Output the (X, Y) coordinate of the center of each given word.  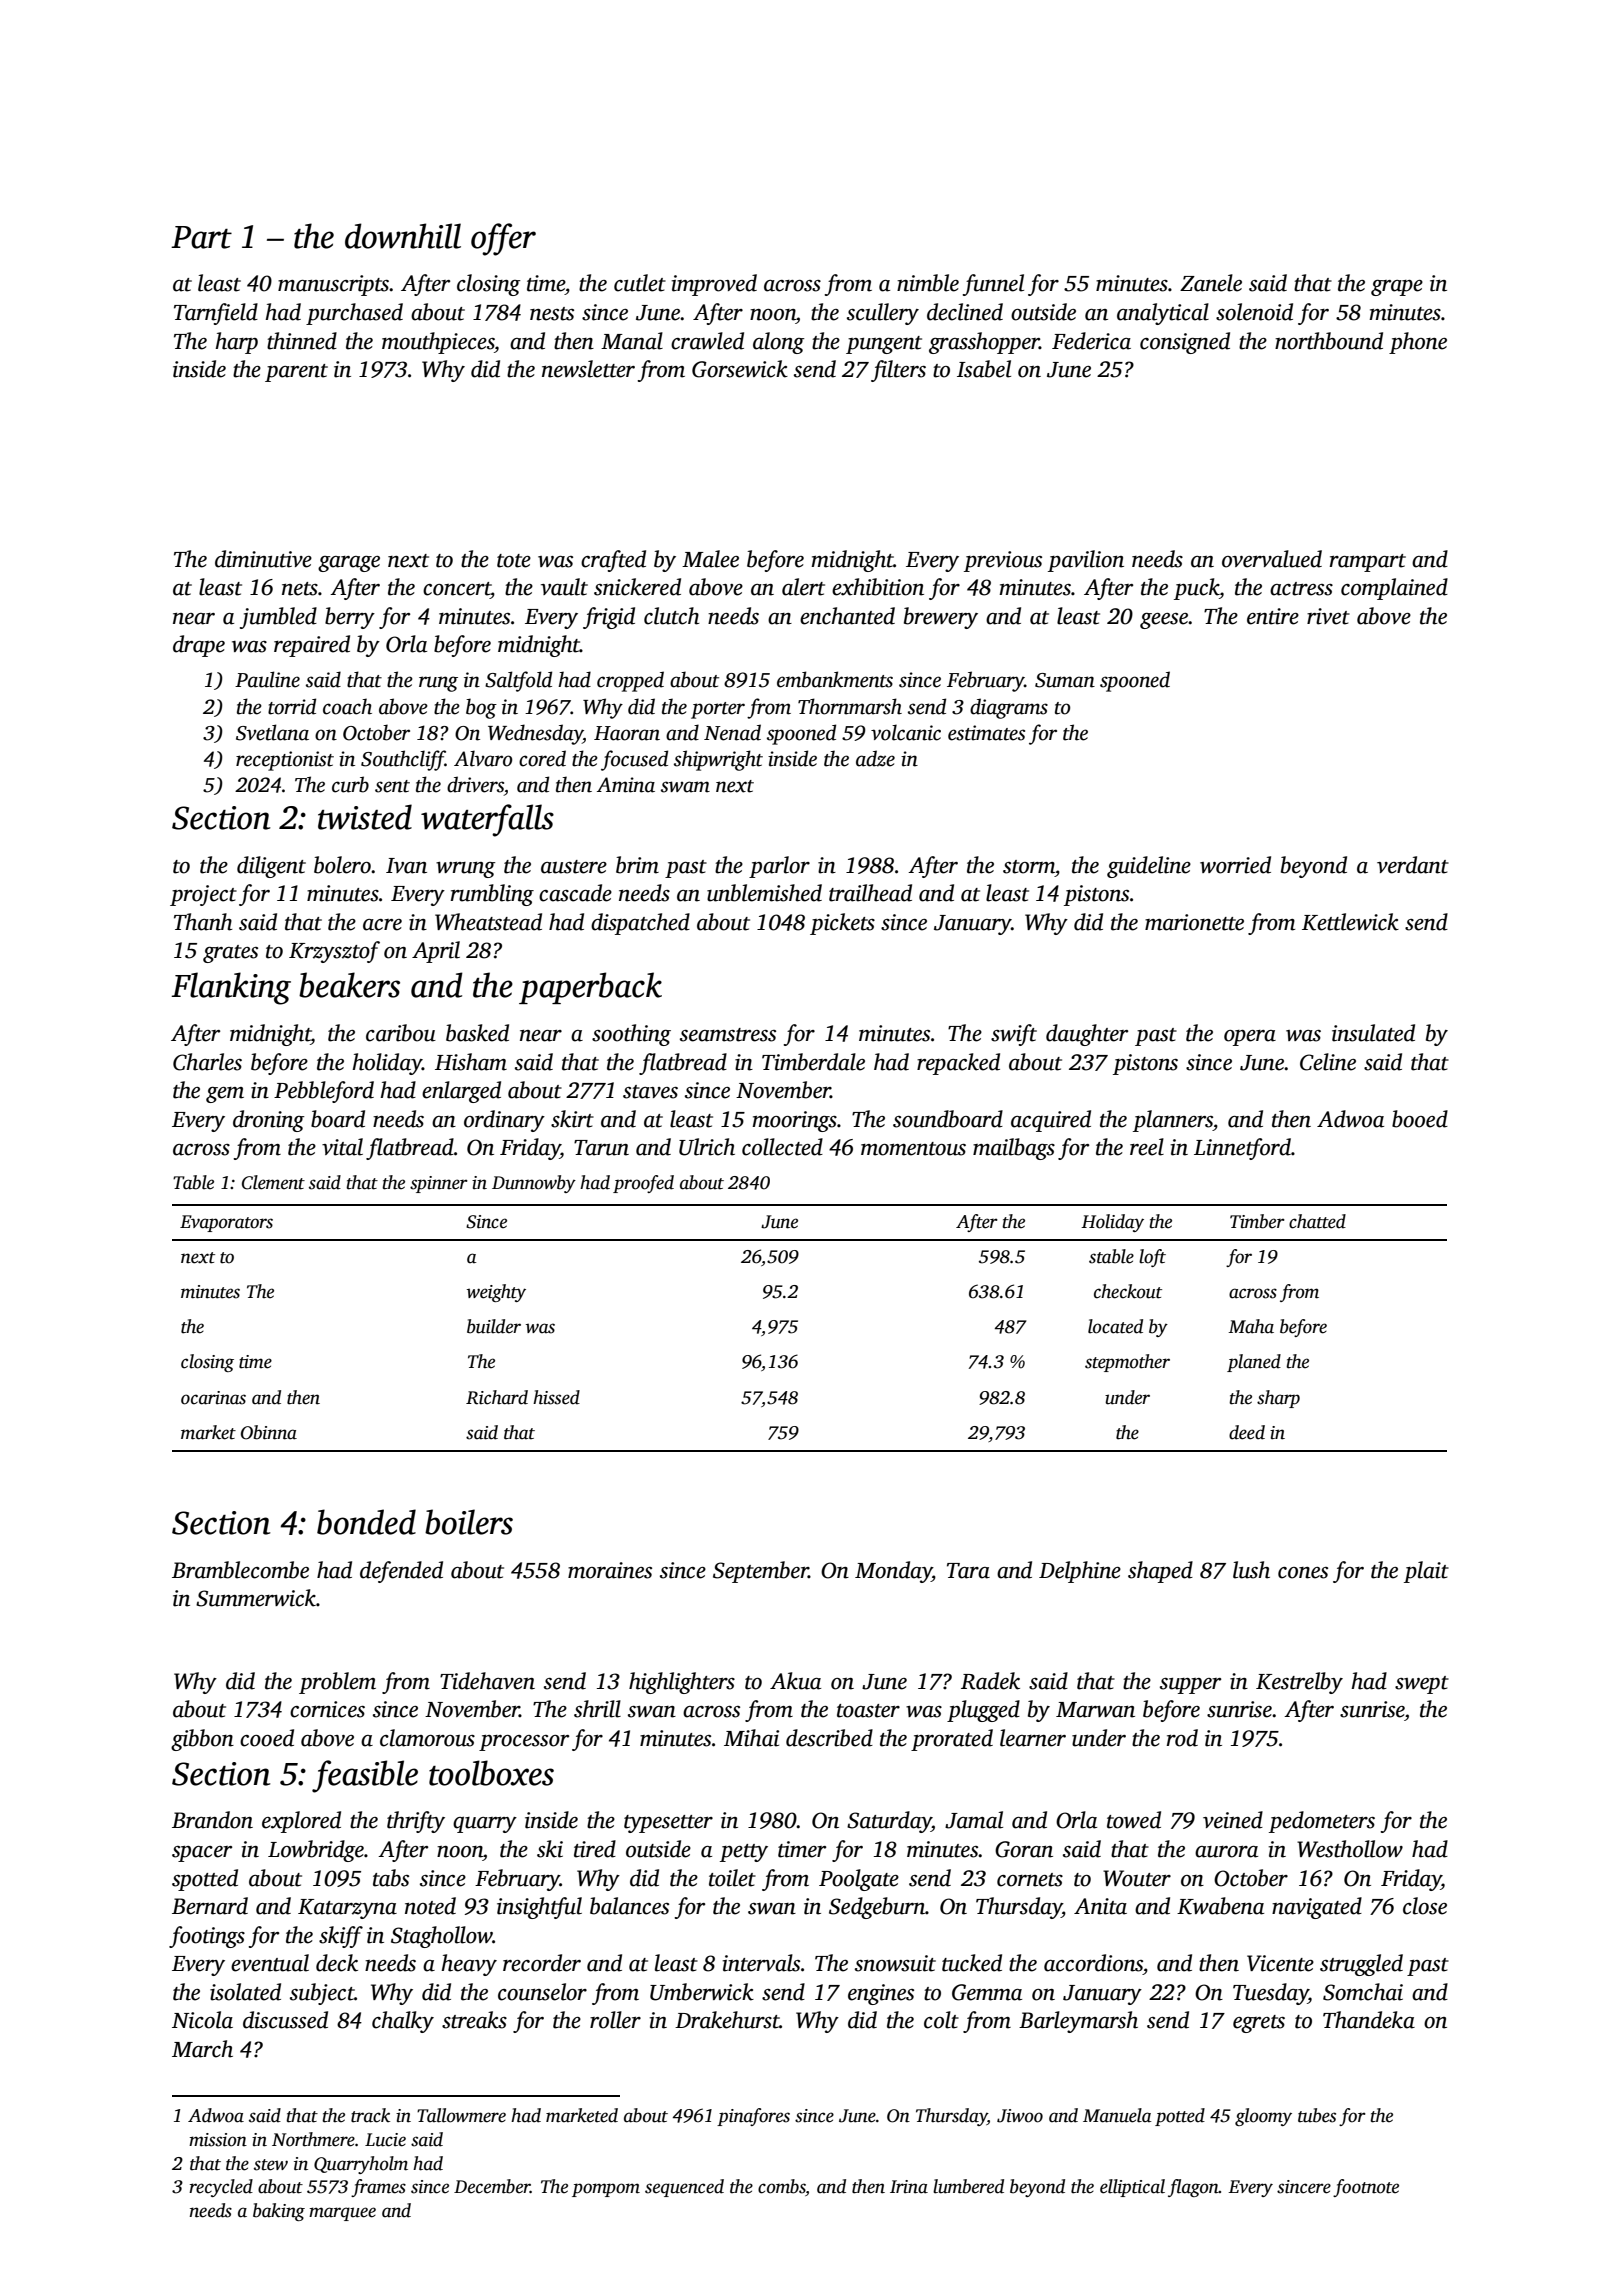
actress (1301, 589)
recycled (221, 2188)
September (761, 1572)
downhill (403, 236)
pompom (606, 2190)
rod (1182, 1738)
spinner (439, 1184)
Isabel (984, 369)
